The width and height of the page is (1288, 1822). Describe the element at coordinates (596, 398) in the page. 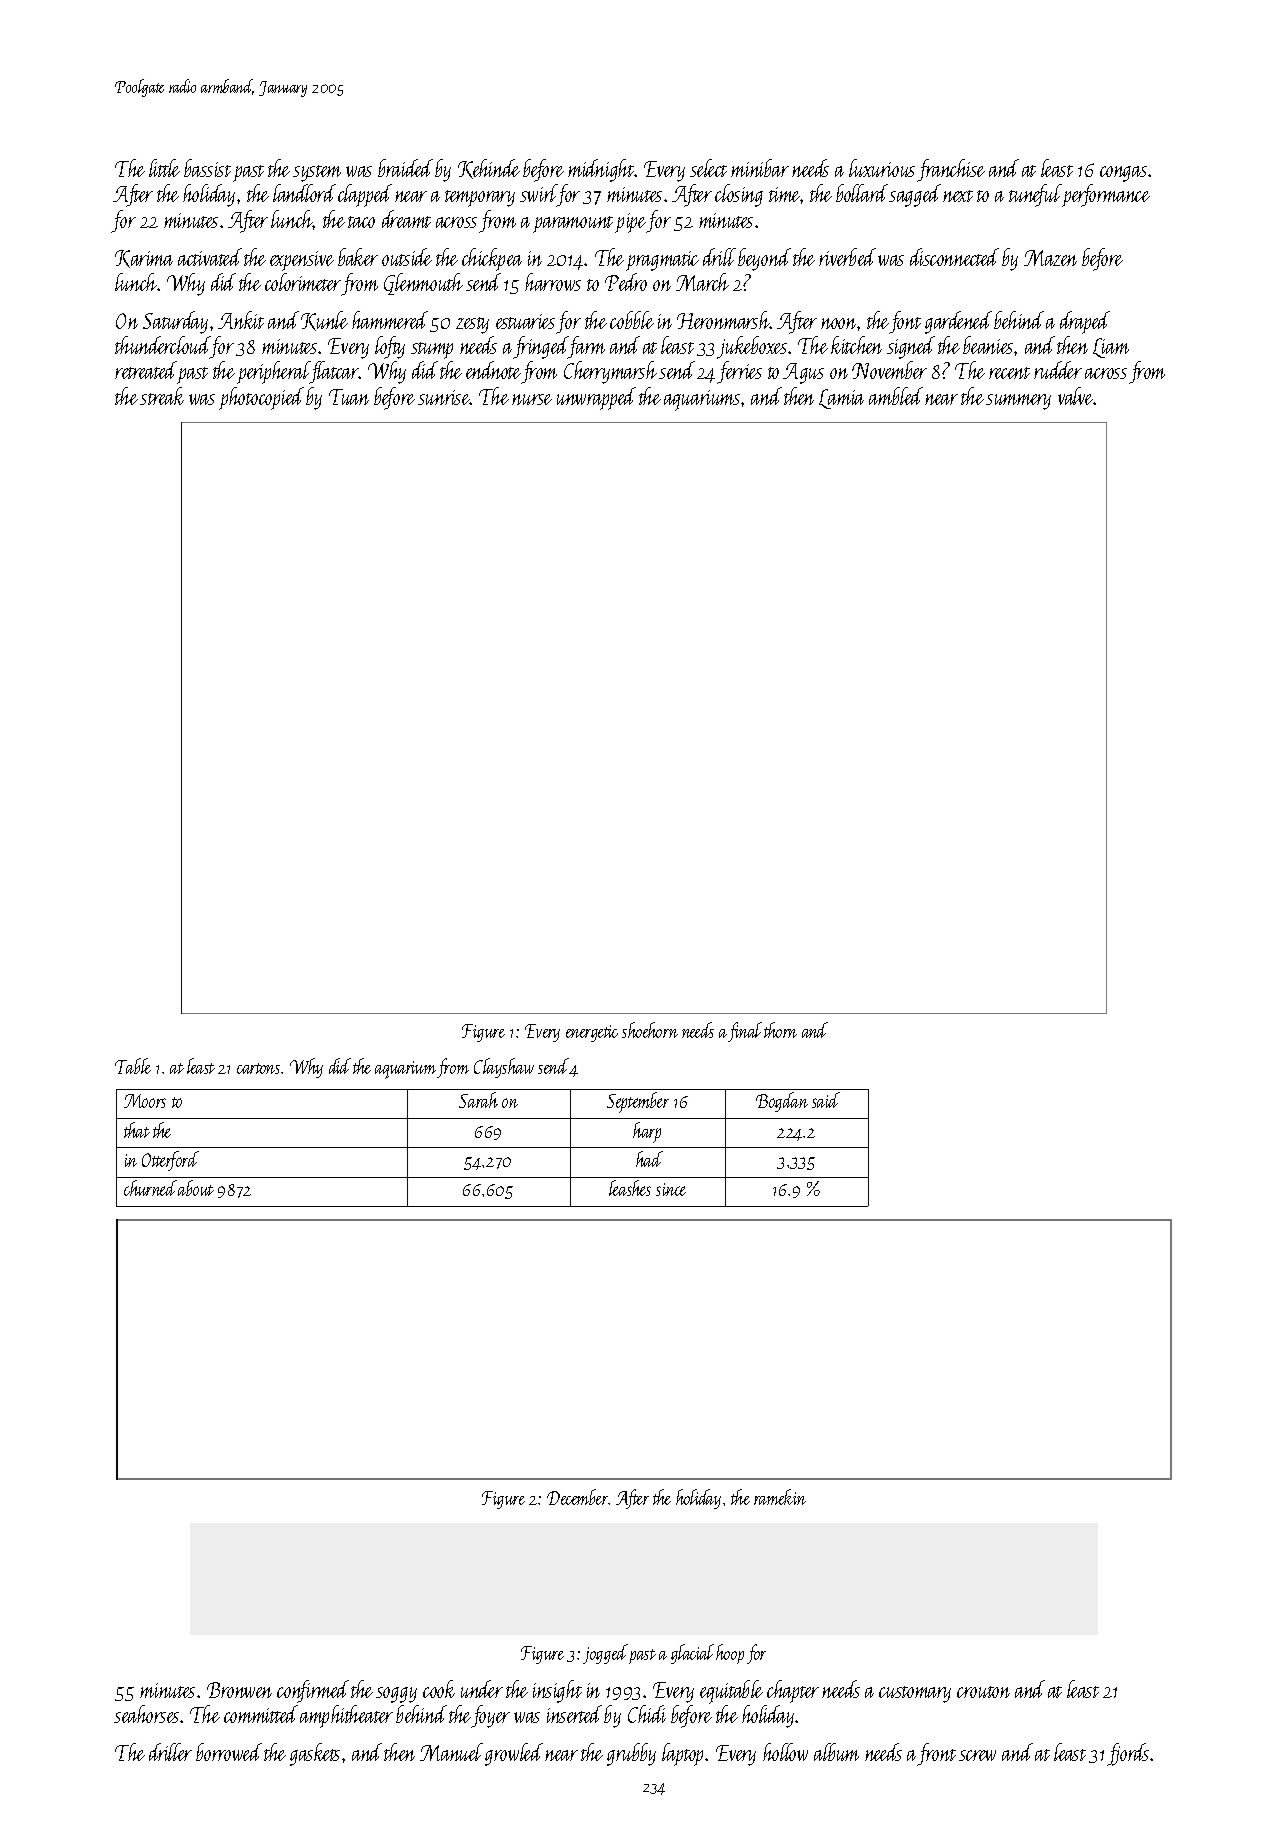

I see `unwrapped` at that location.
